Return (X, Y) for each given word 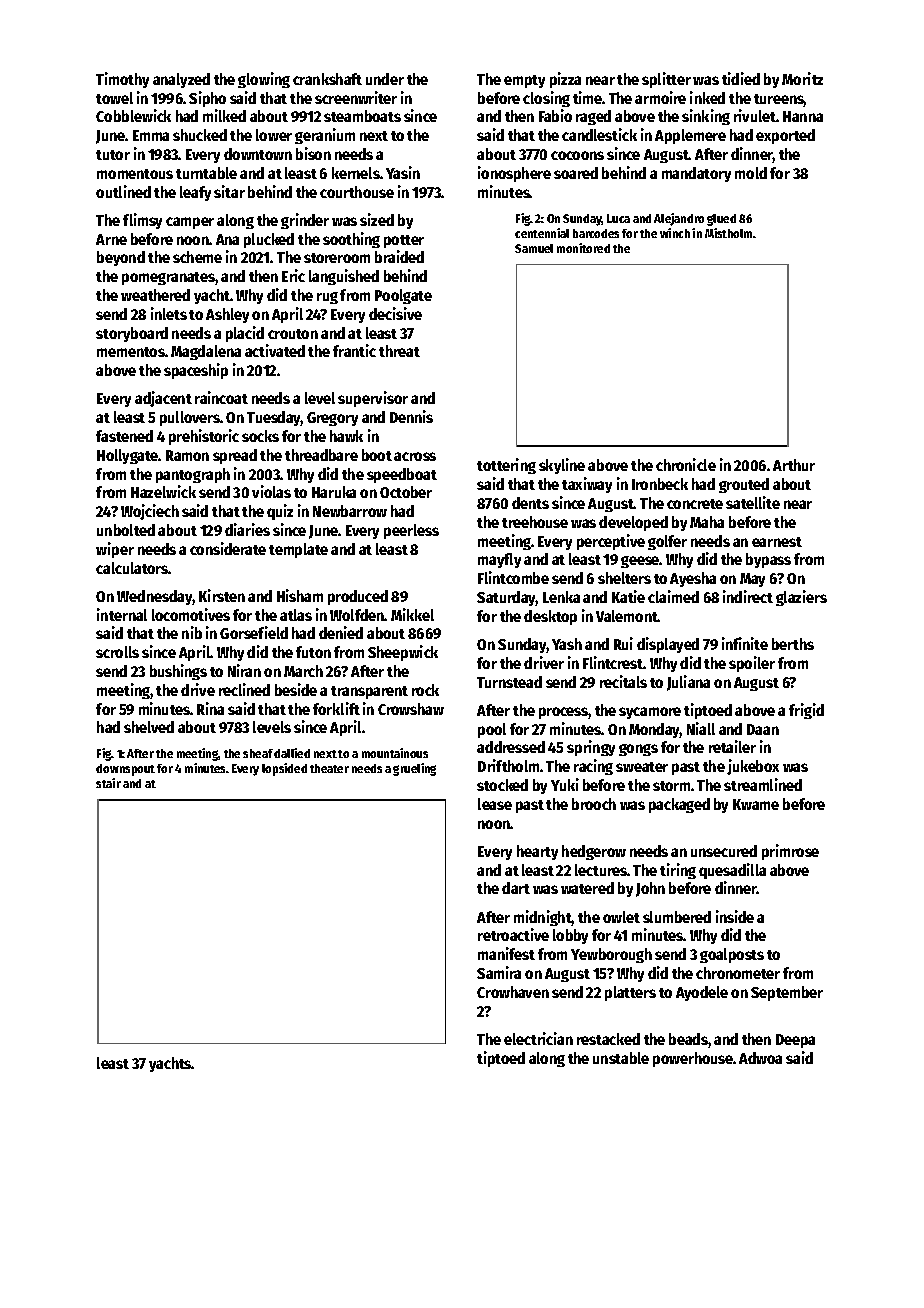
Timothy (122, 80)
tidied (741, 78)
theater (329, 768)
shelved (149, 727)
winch (675, 233)
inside (735, 916)
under (385, 79)
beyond (121, 258)
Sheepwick (403, 653)
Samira (499, 972)
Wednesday (155, 597)
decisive (395, 313)
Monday (654, 730)
